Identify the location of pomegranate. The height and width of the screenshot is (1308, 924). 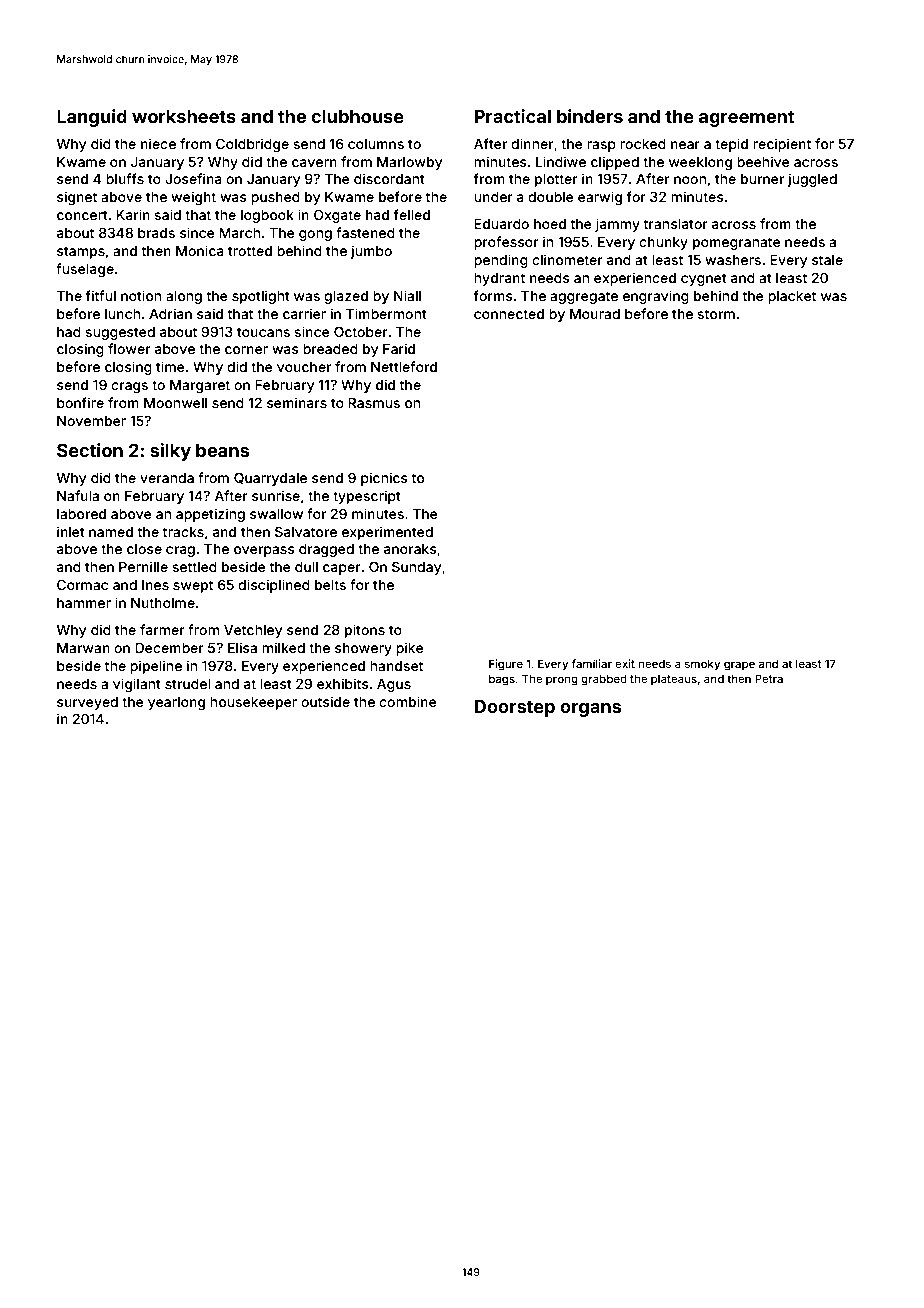
(737, 243).
